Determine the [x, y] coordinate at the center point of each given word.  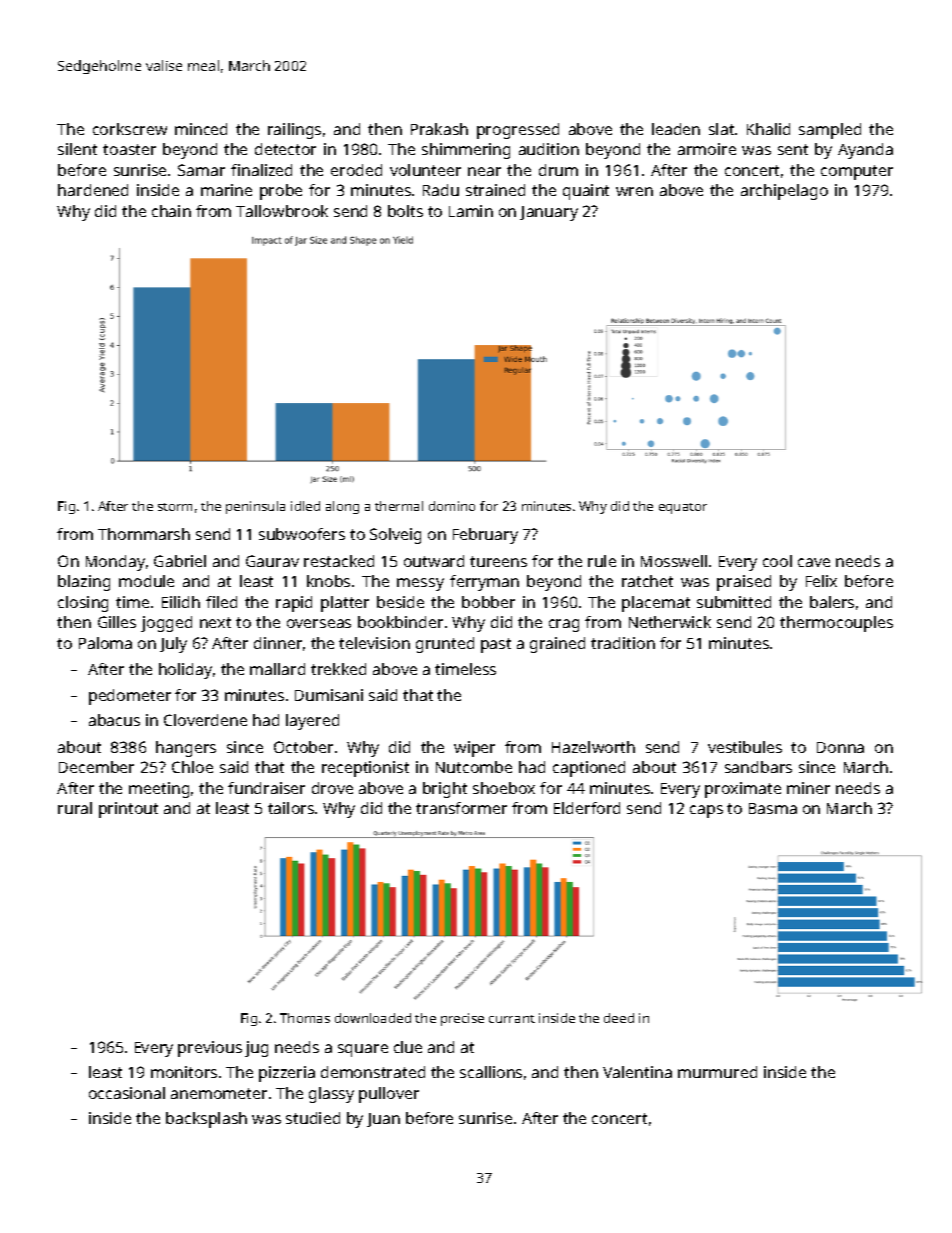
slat [721, 129]
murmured [717, 1072]
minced [201, 129]
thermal [399, 506]
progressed [518, 131]
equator [683, 508]
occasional [127, 1093]
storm [175, 507]
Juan [383, 1120]
